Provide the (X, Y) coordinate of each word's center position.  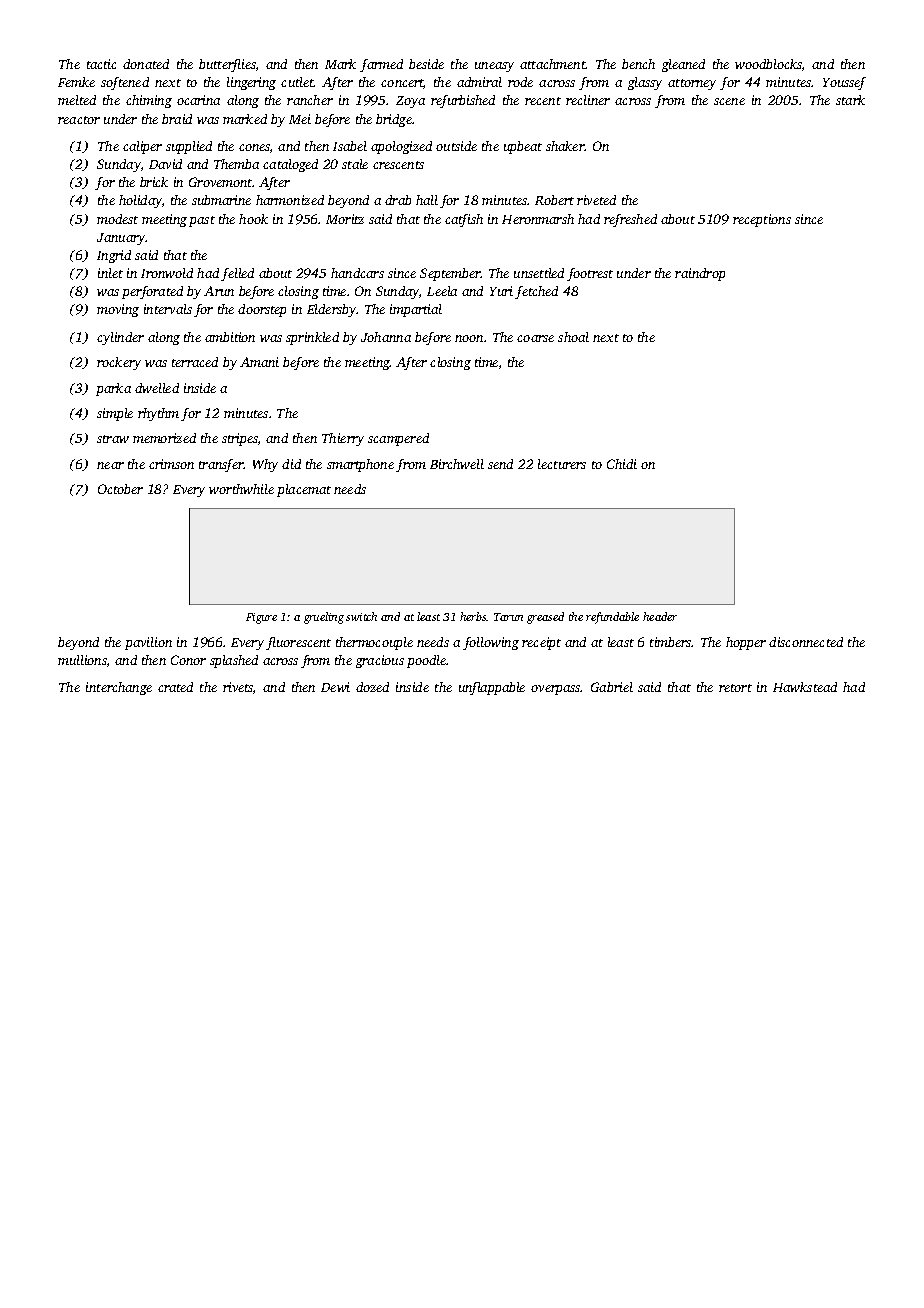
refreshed (630, 220)
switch (361, 616)
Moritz (345, 219)
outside (456, 146)
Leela (442, 291)
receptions (762, 220)
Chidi (622, 464)
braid (177, 119)
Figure (261, 618)
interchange (119, 688)
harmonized (290, 200)
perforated (152, 292)
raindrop (700, 274)
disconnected (806, 642)
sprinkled (312, 338)
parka (113, 389)
